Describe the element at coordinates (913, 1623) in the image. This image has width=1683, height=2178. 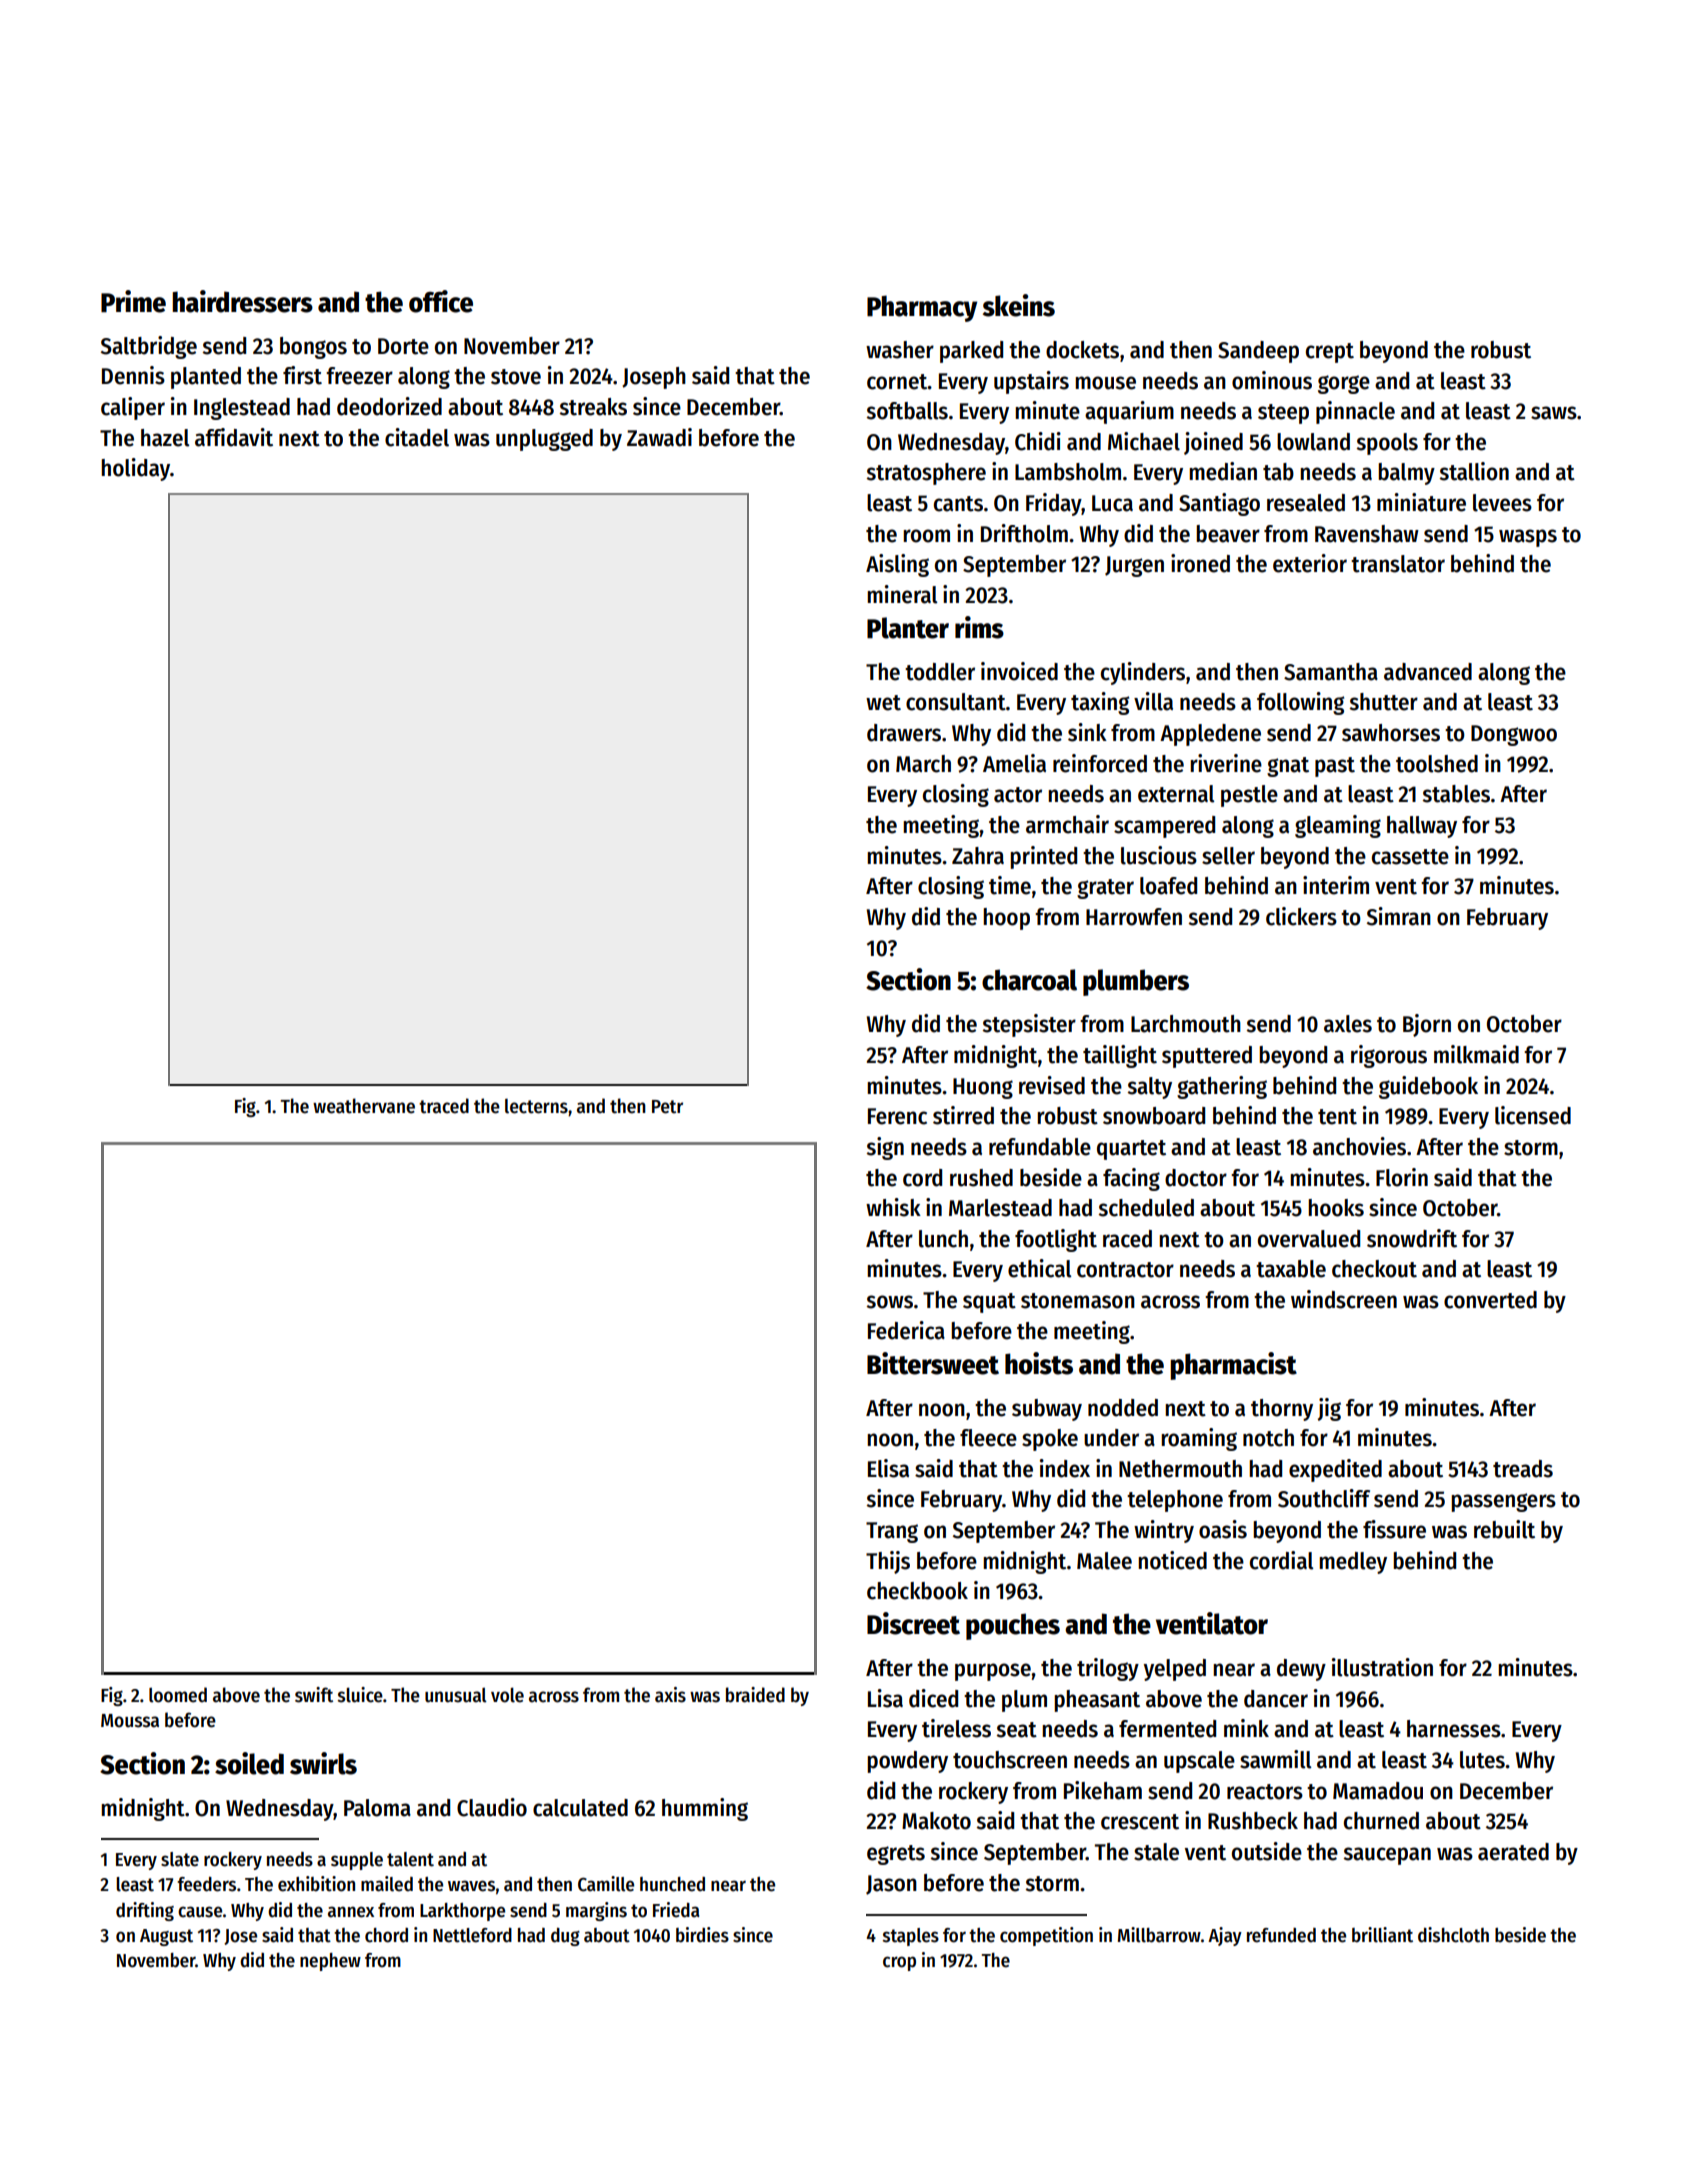
I see `Discreet` at that location.
